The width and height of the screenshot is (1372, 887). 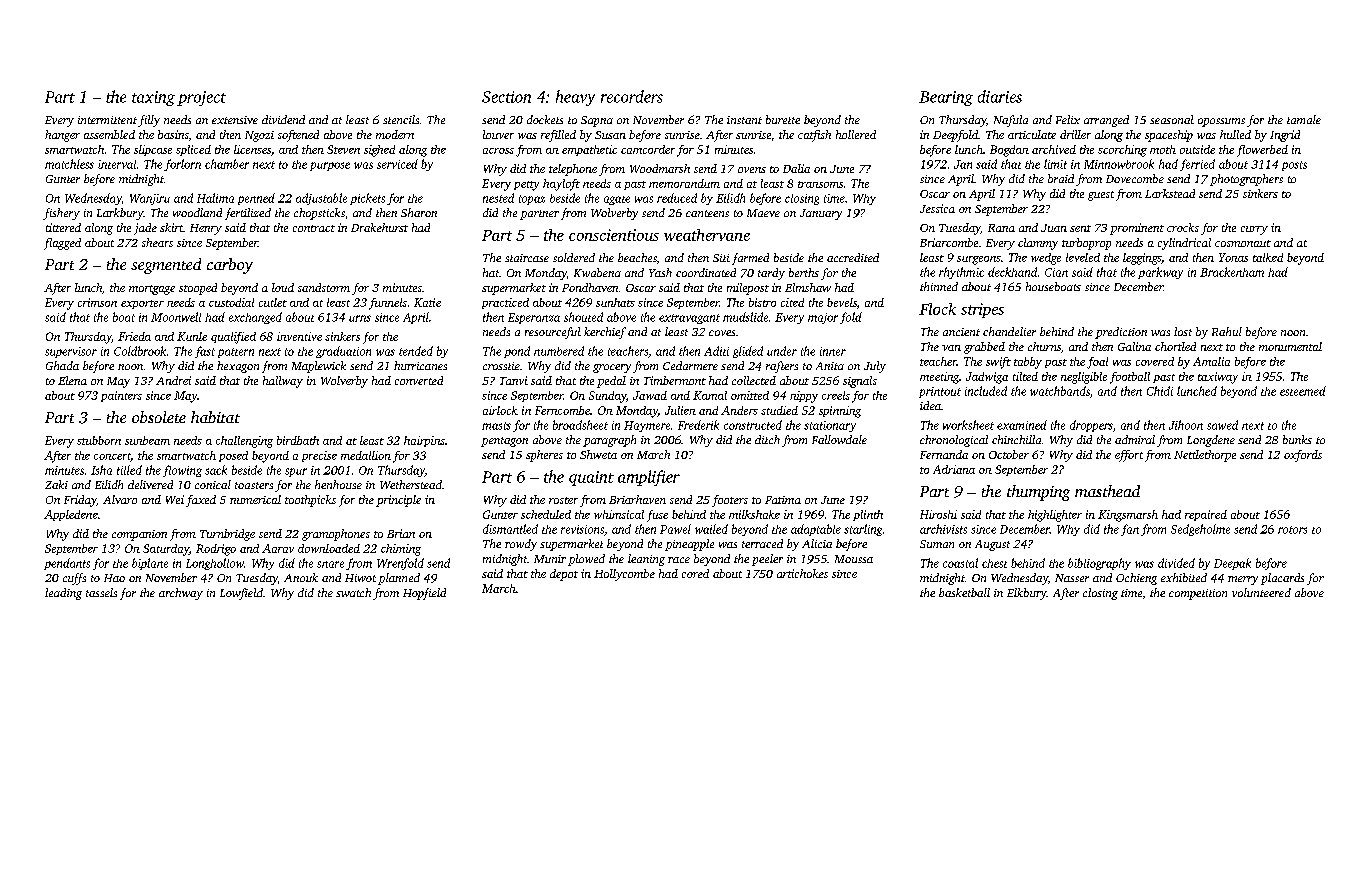 I want to click on tassels, so click(x=101, y=592).
